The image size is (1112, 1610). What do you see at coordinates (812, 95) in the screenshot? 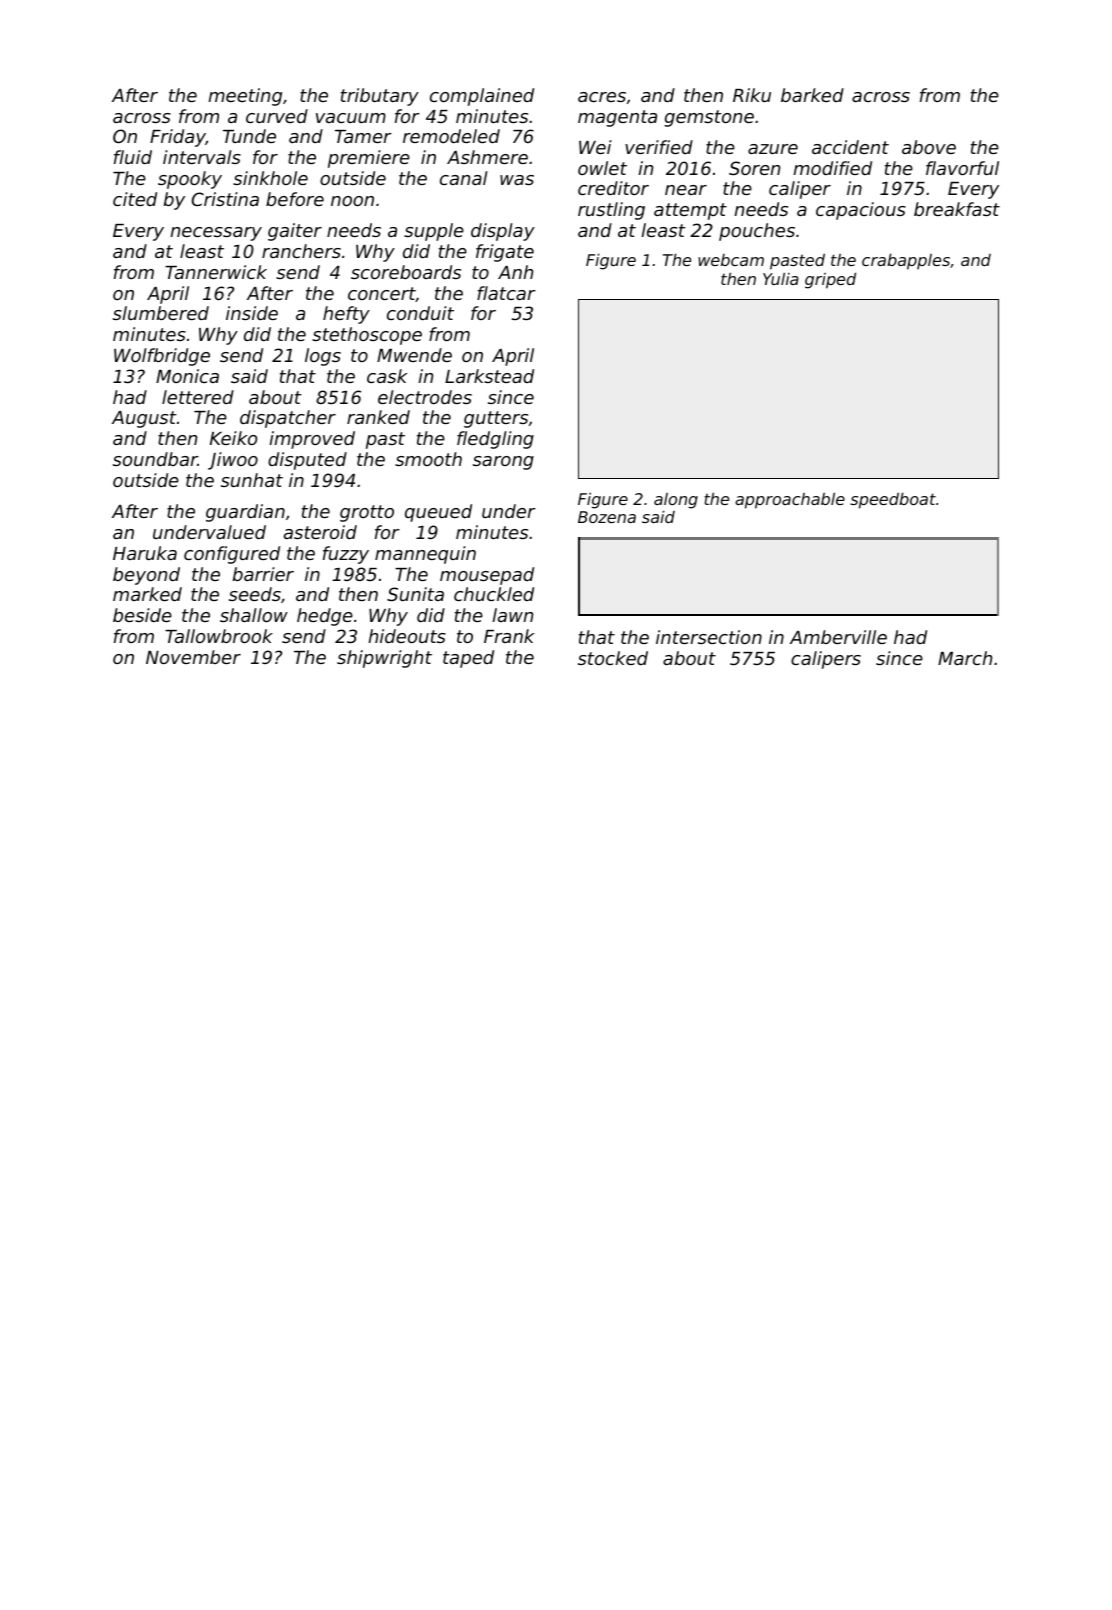
I see `barked` at bounding box center [812, 95].
